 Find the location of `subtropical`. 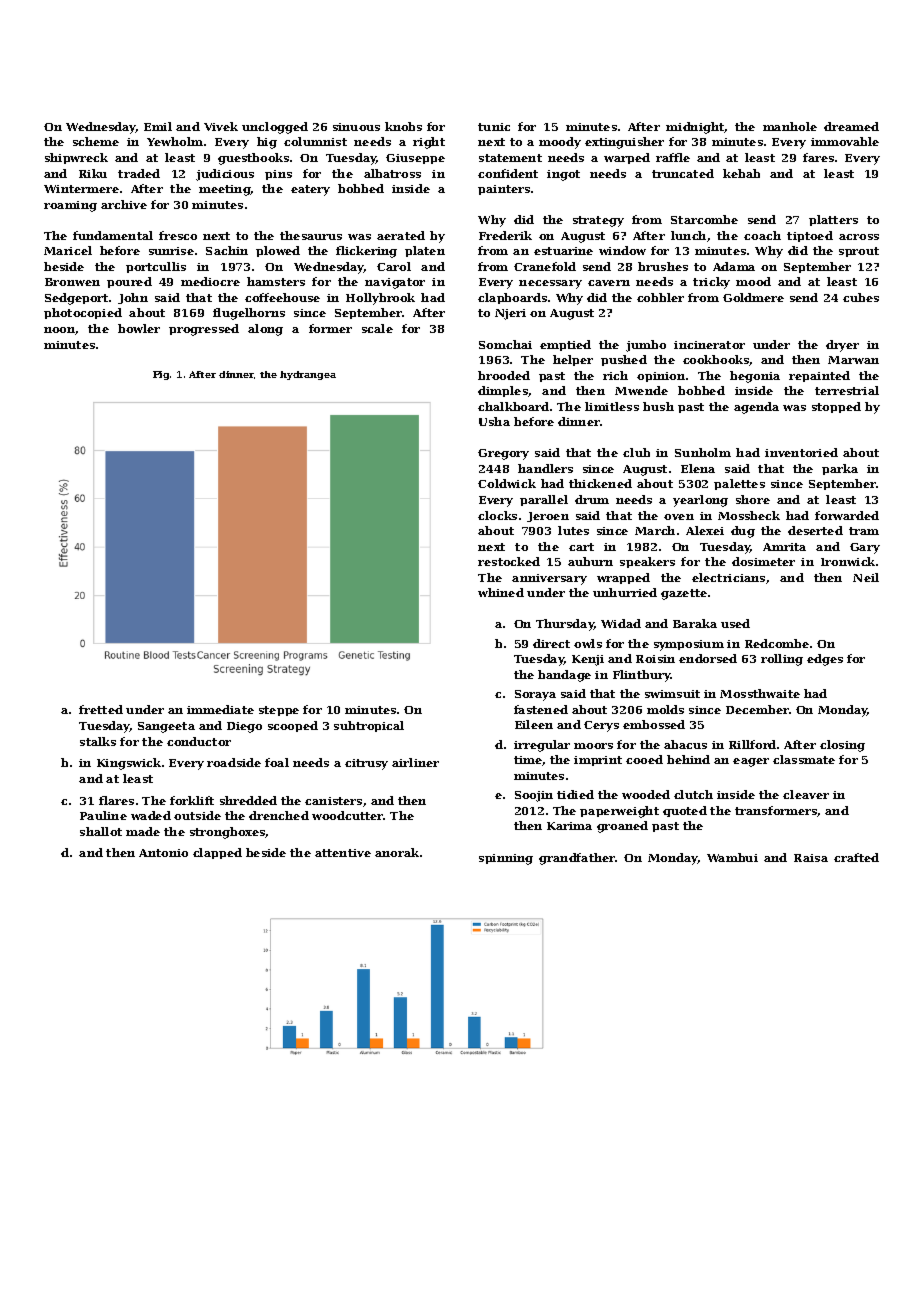

subtropical is located at coordinates (369, 726).
